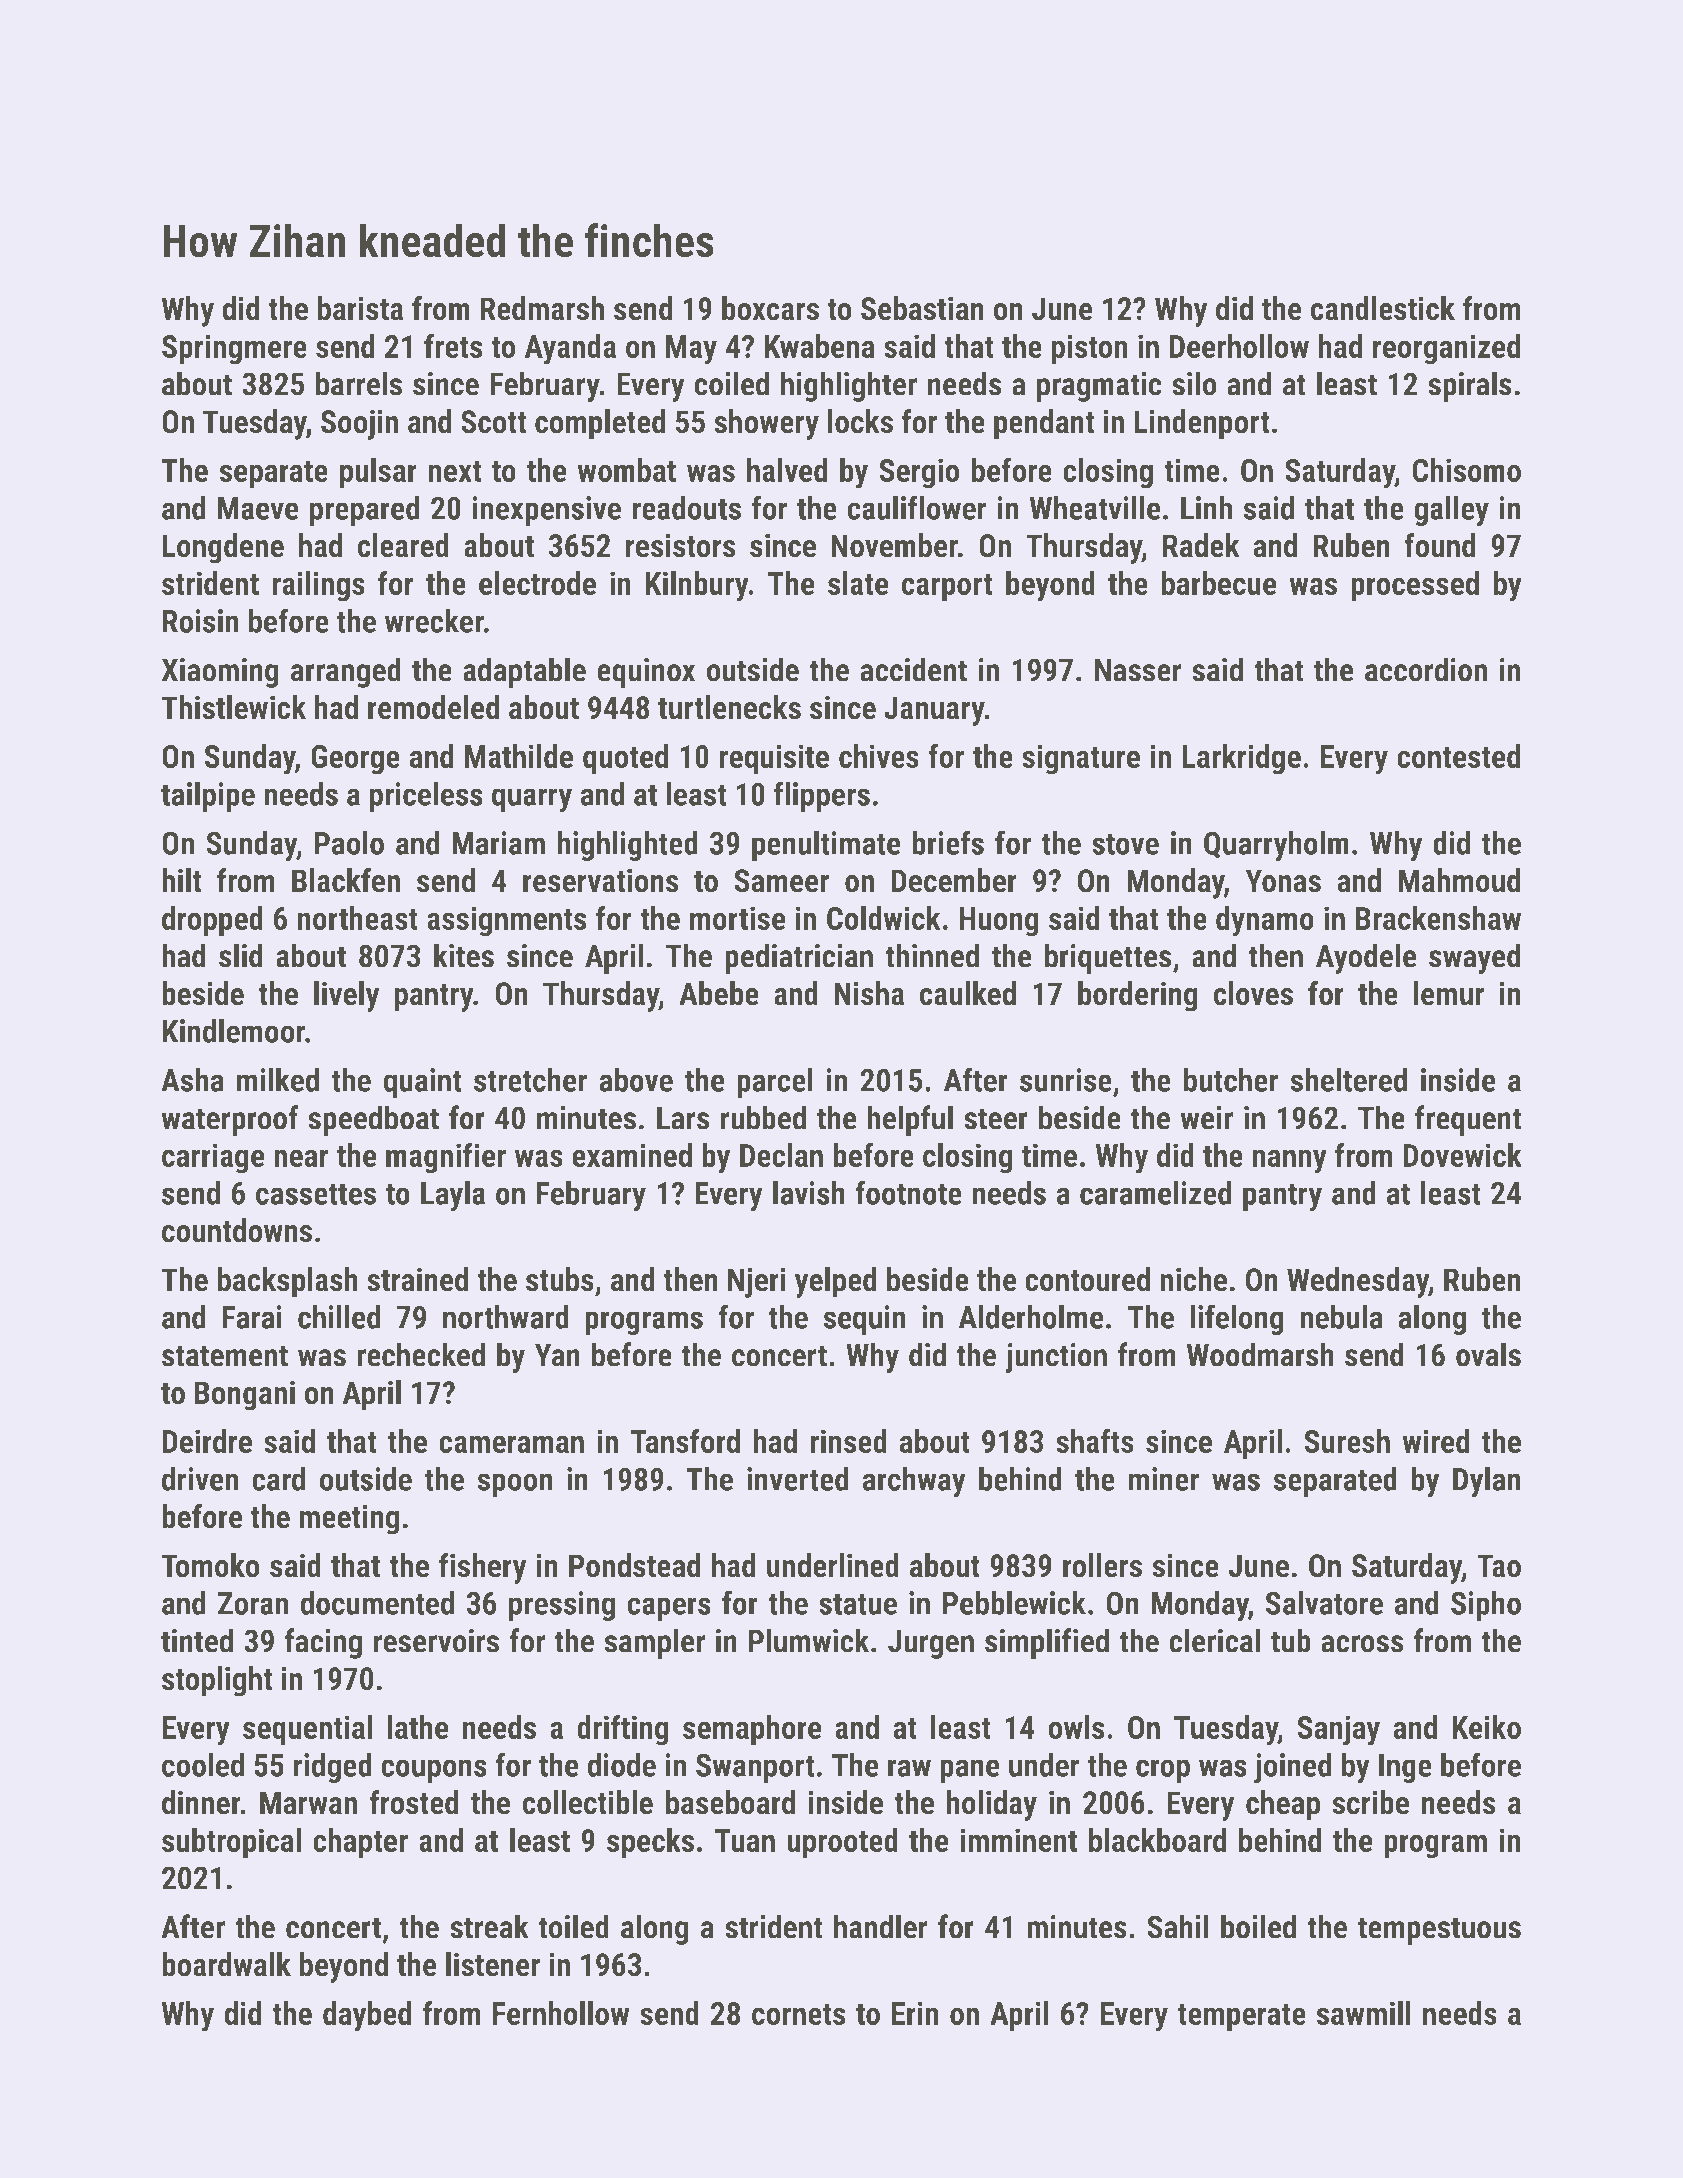 The image size is (1683, 2178). Describe the element at coordinates (537, 583) in the screenshot. I see `electrode` at that location.
